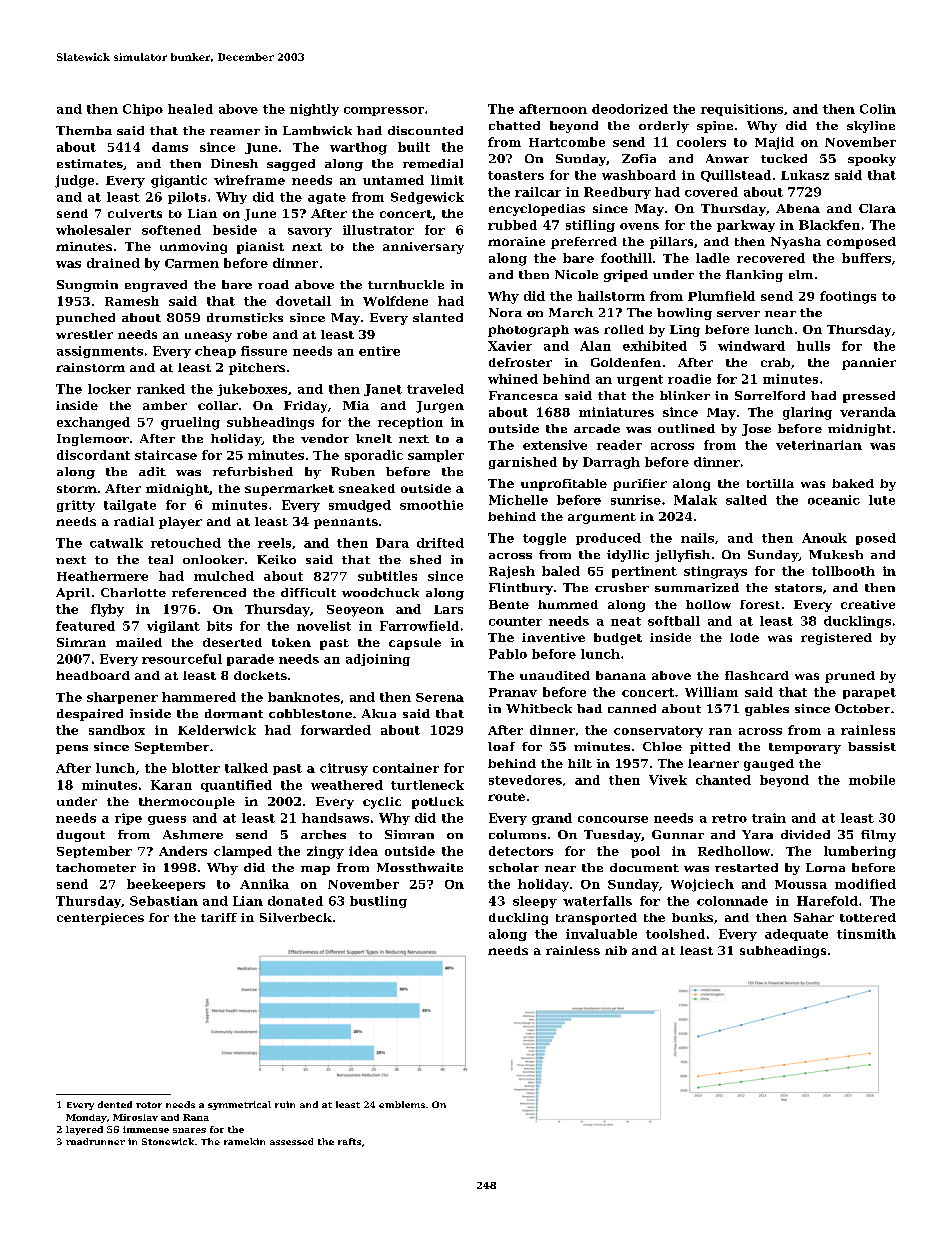 This screenshot has height=1233, width=952. I want to click on emblems, so click(402, 1104).
